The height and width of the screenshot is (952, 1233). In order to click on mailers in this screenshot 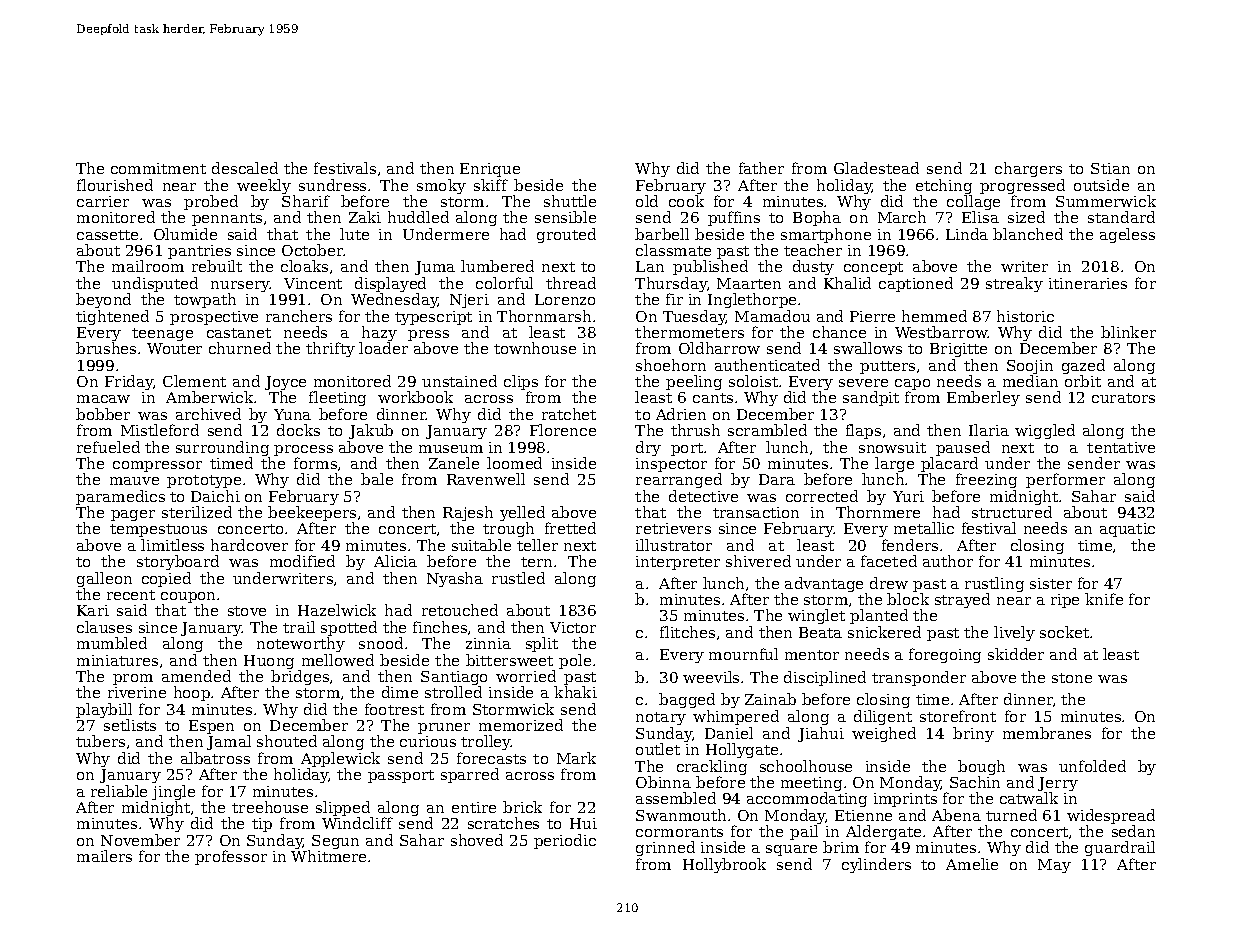, I will do `click(104, 856)`.
